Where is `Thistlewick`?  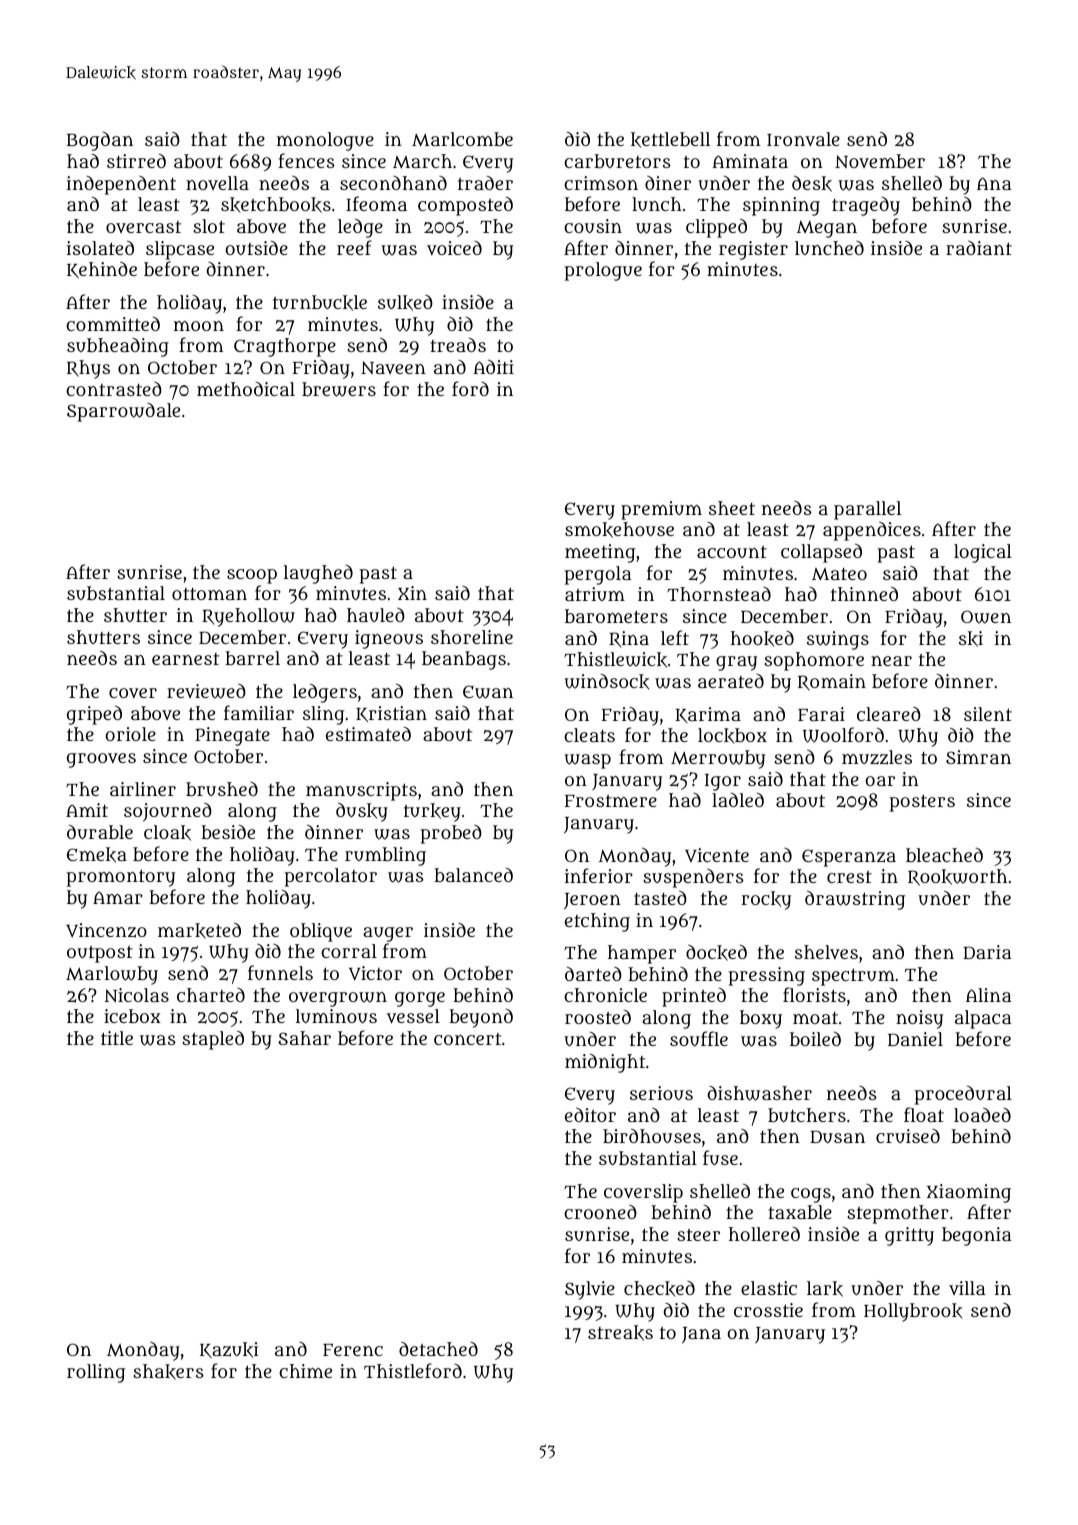 Thistlewick is located at coordinates (615, 660).
